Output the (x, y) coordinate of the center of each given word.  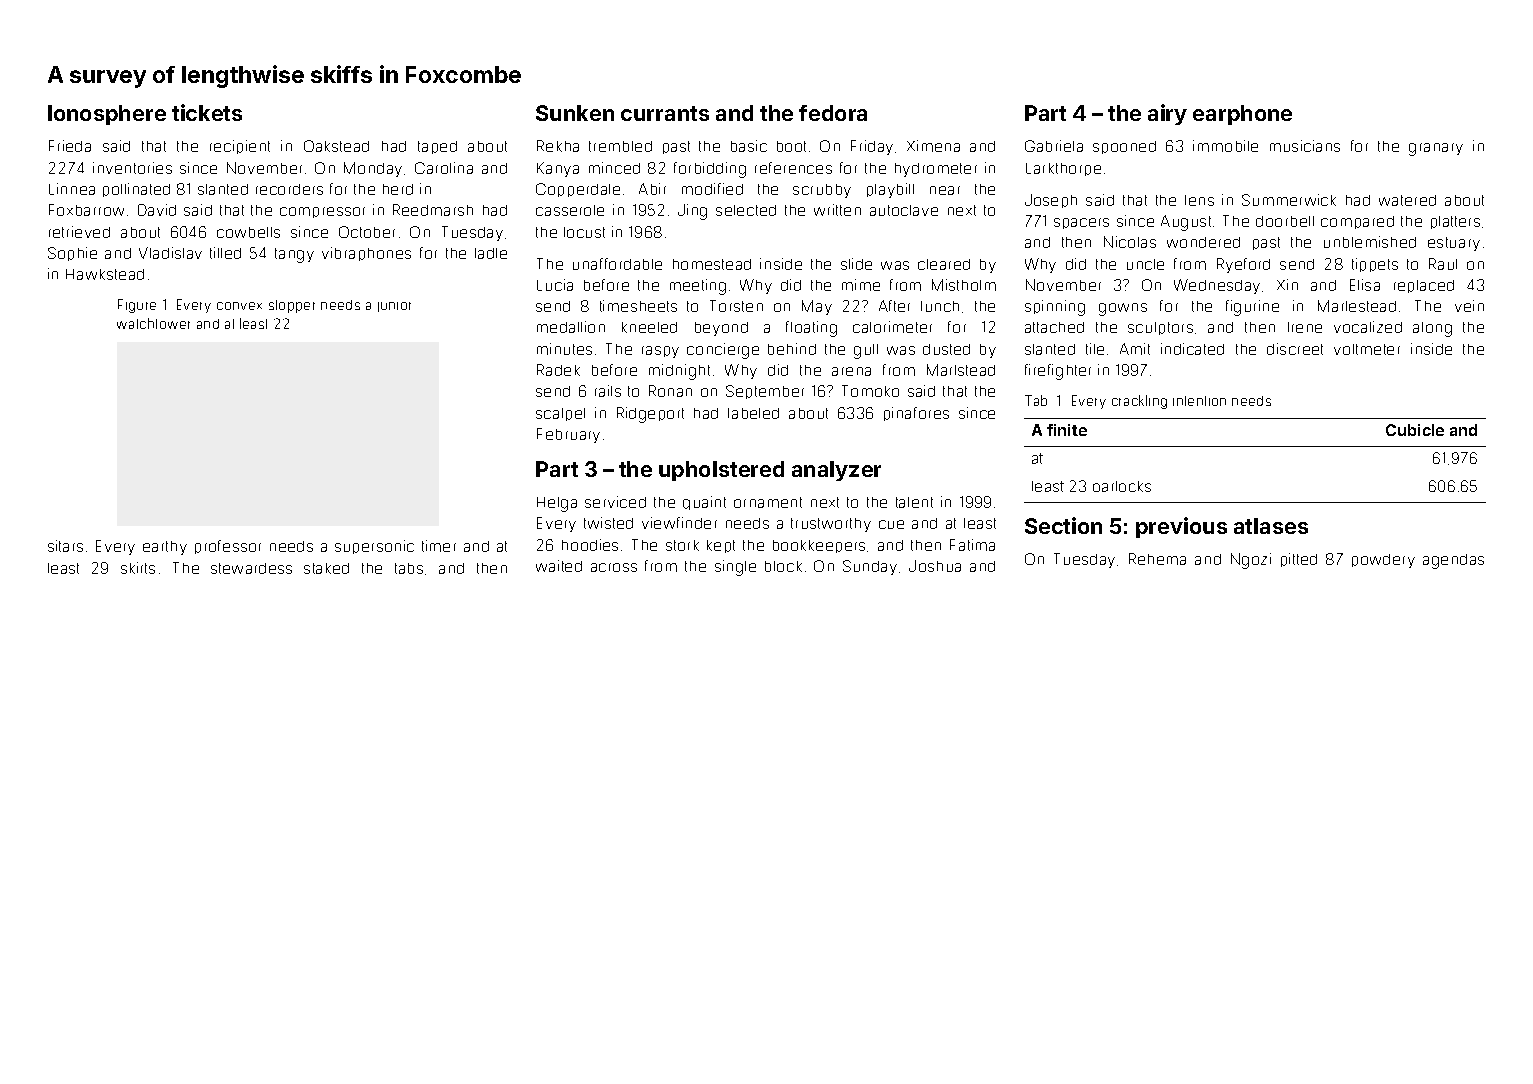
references (793, 168)
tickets (207, 112)
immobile (1225, 146)
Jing (692, 212)
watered (1407, 200)
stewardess (251, 568)
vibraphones (366, 254)
